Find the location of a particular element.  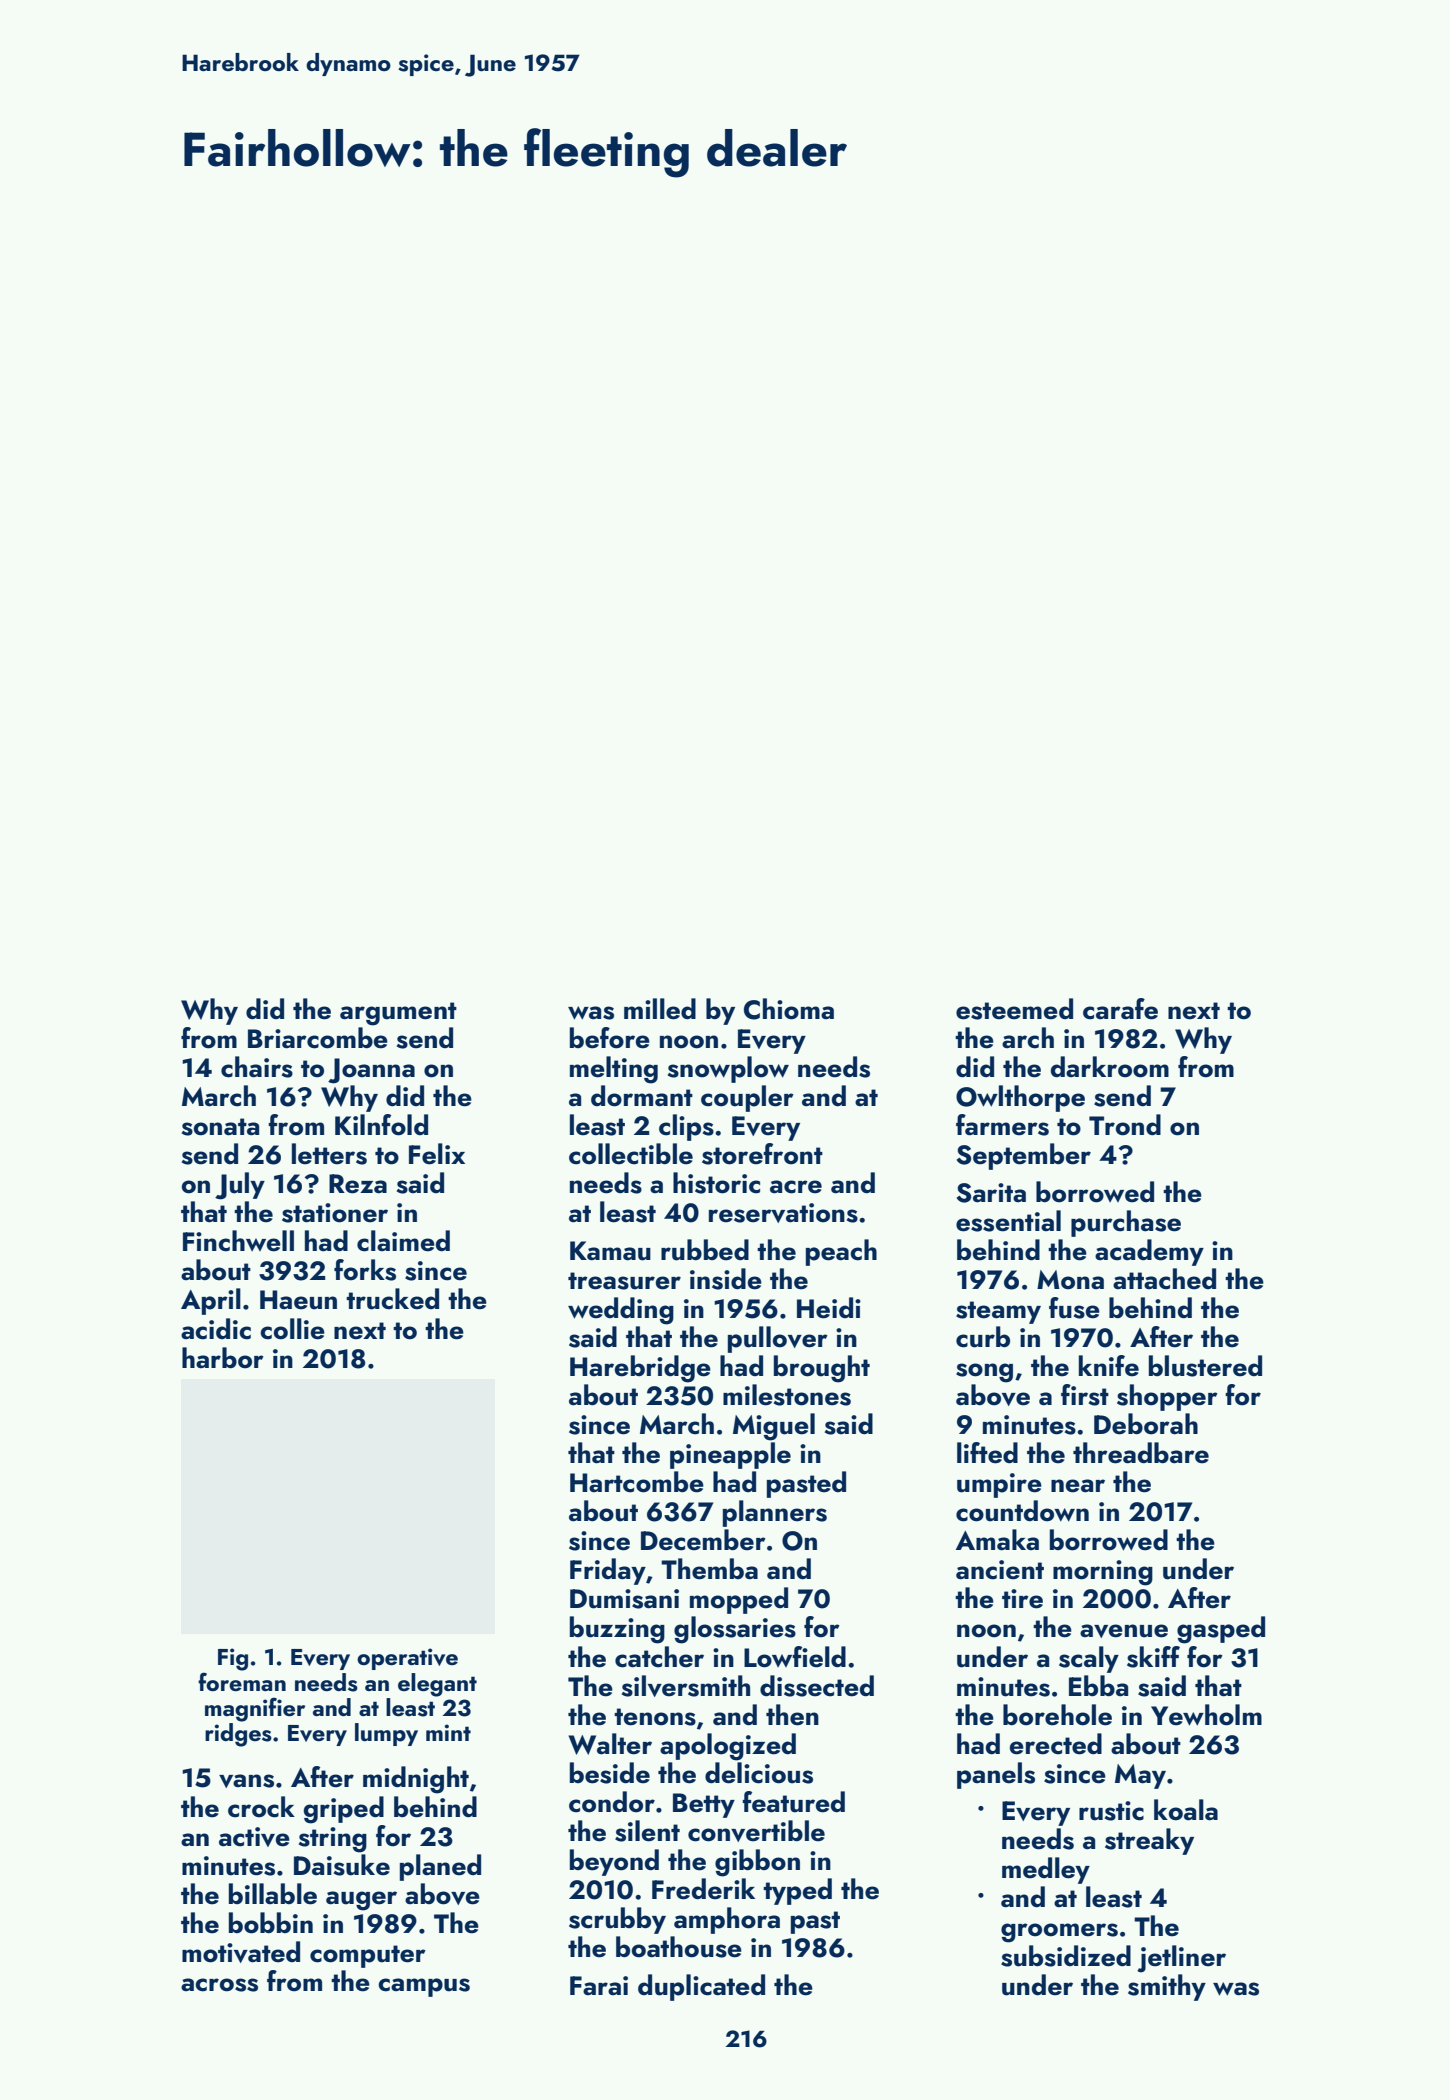

milled is located at coordinates (660, 1009).
